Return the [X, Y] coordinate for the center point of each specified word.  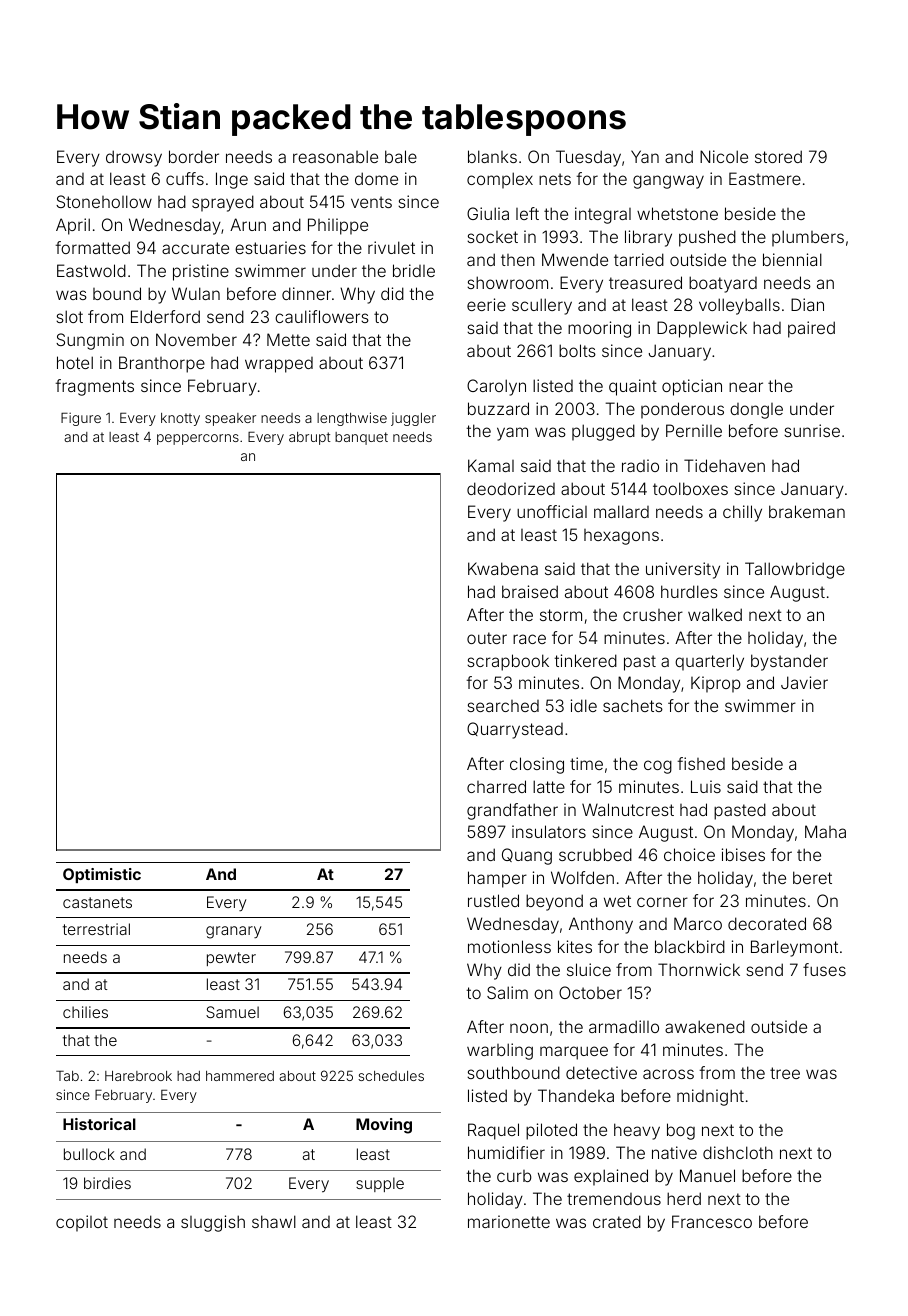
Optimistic [102, 875]
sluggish [213, 1223]
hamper [497, 879]
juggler [413, 419]
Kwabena [503, 568]
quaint [633, 387]
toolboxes [690, 488]
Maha [825, 831]
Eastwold [91, 270]
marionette [509, 1221]
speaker [230, 419]
